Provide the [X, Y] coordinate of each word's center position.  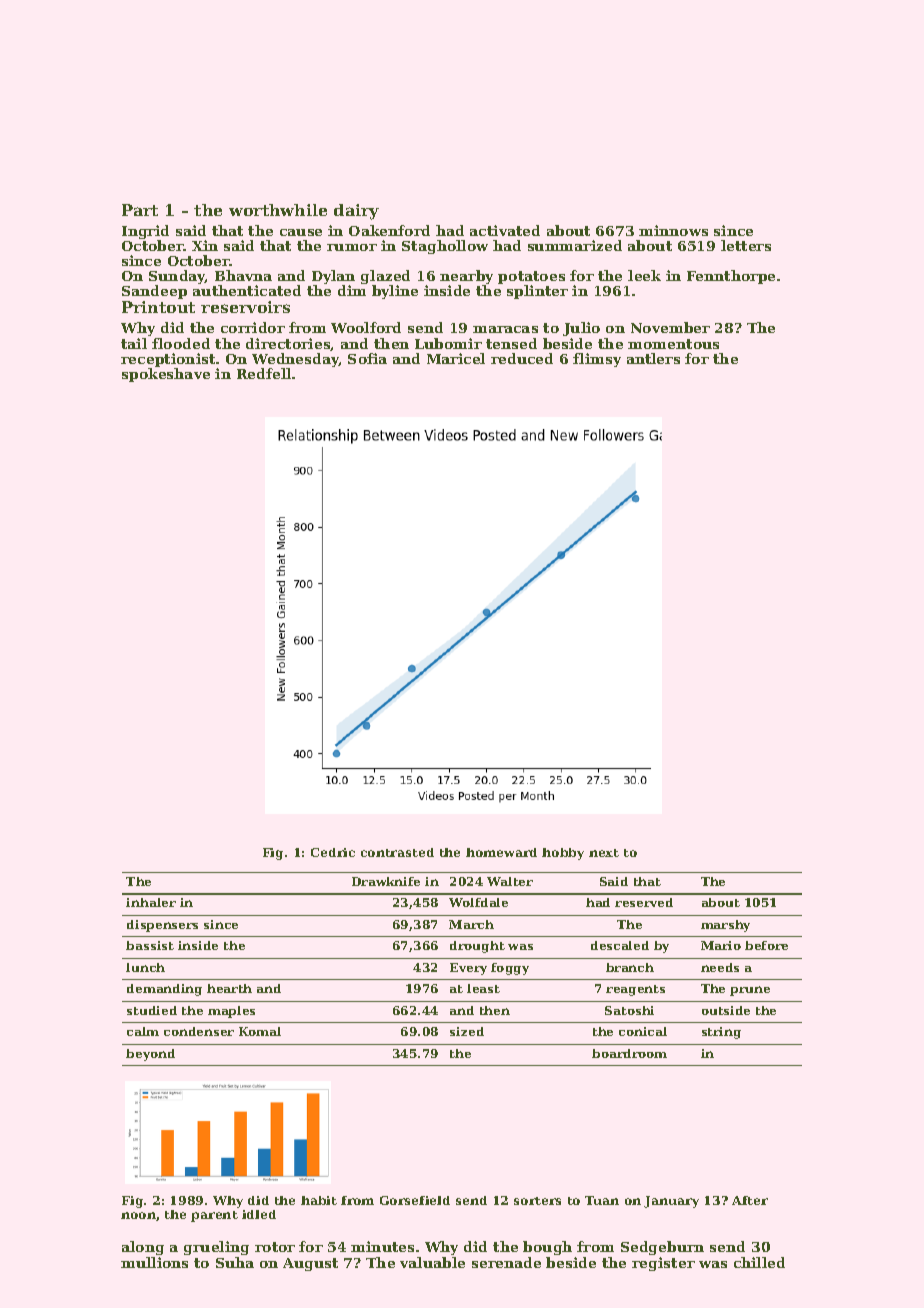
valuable [432, 1262]
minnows [673, 230]
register [663, 1264]
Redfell [264, 373]
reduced [522, 358]
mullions [154, 1262]
